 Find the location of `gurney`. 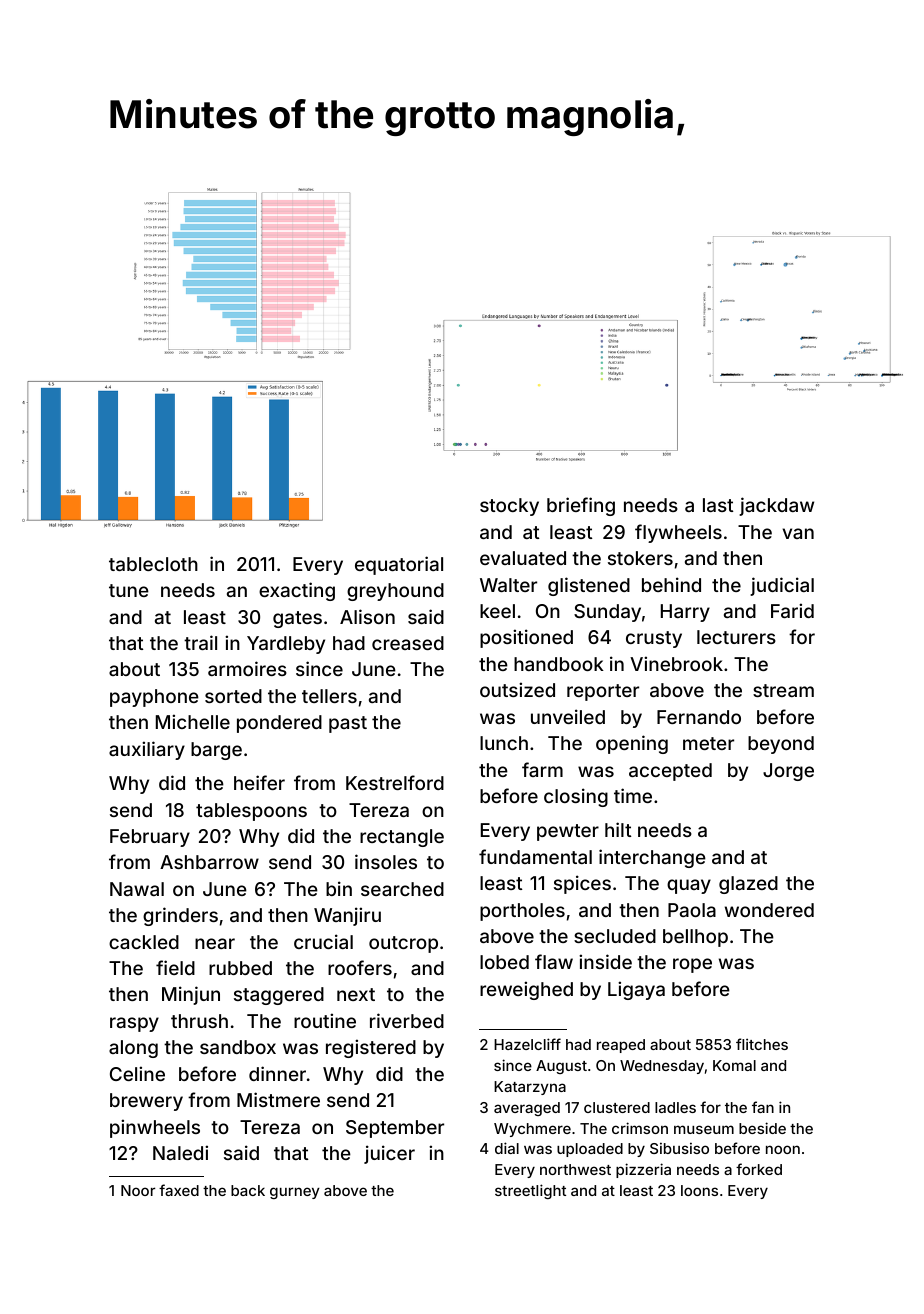

gurney is located at coordinates (295, 1193).
